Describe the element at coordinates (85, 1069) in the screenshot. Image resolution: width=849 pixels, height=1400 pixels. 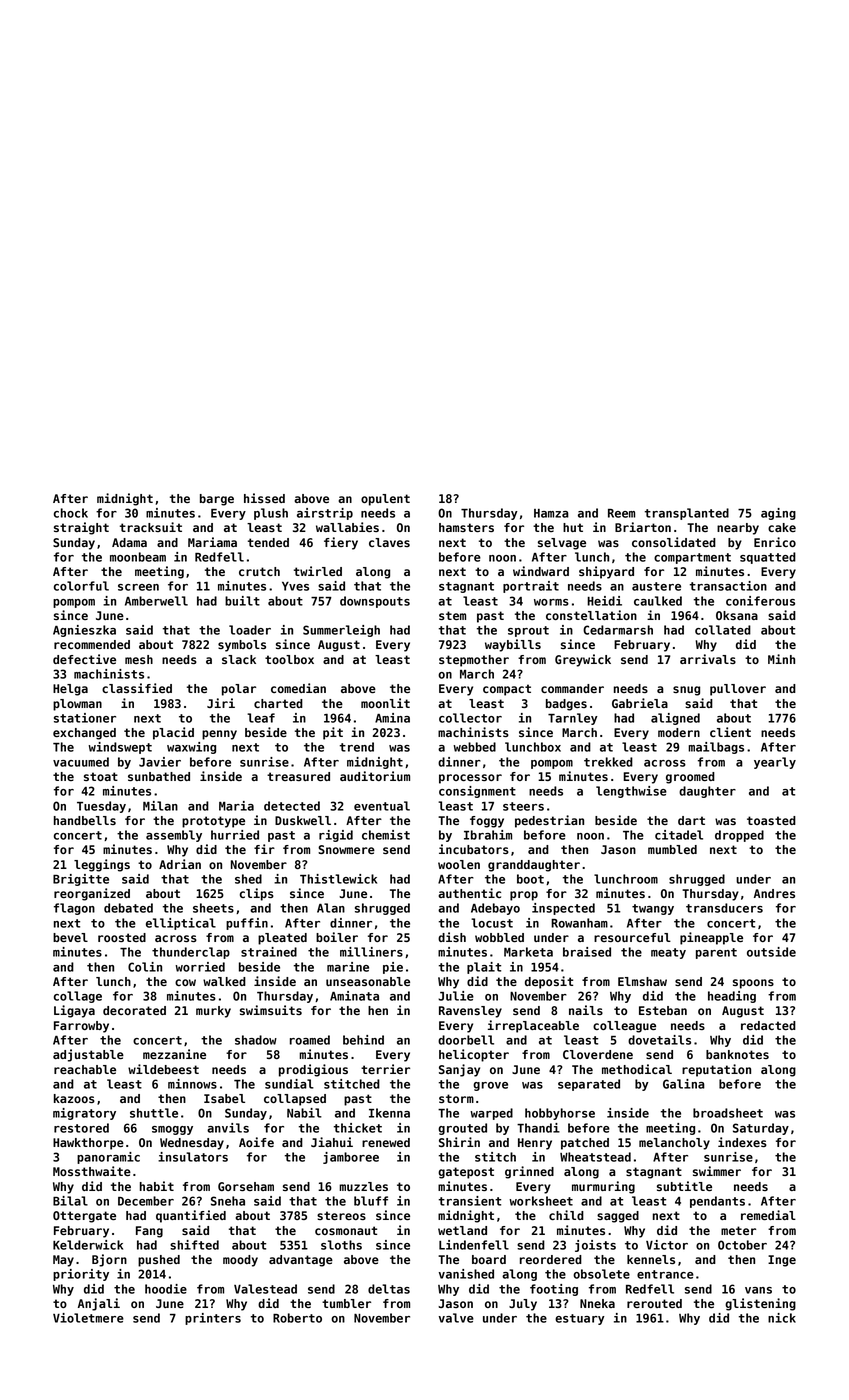
I see `reachable` at that location.
